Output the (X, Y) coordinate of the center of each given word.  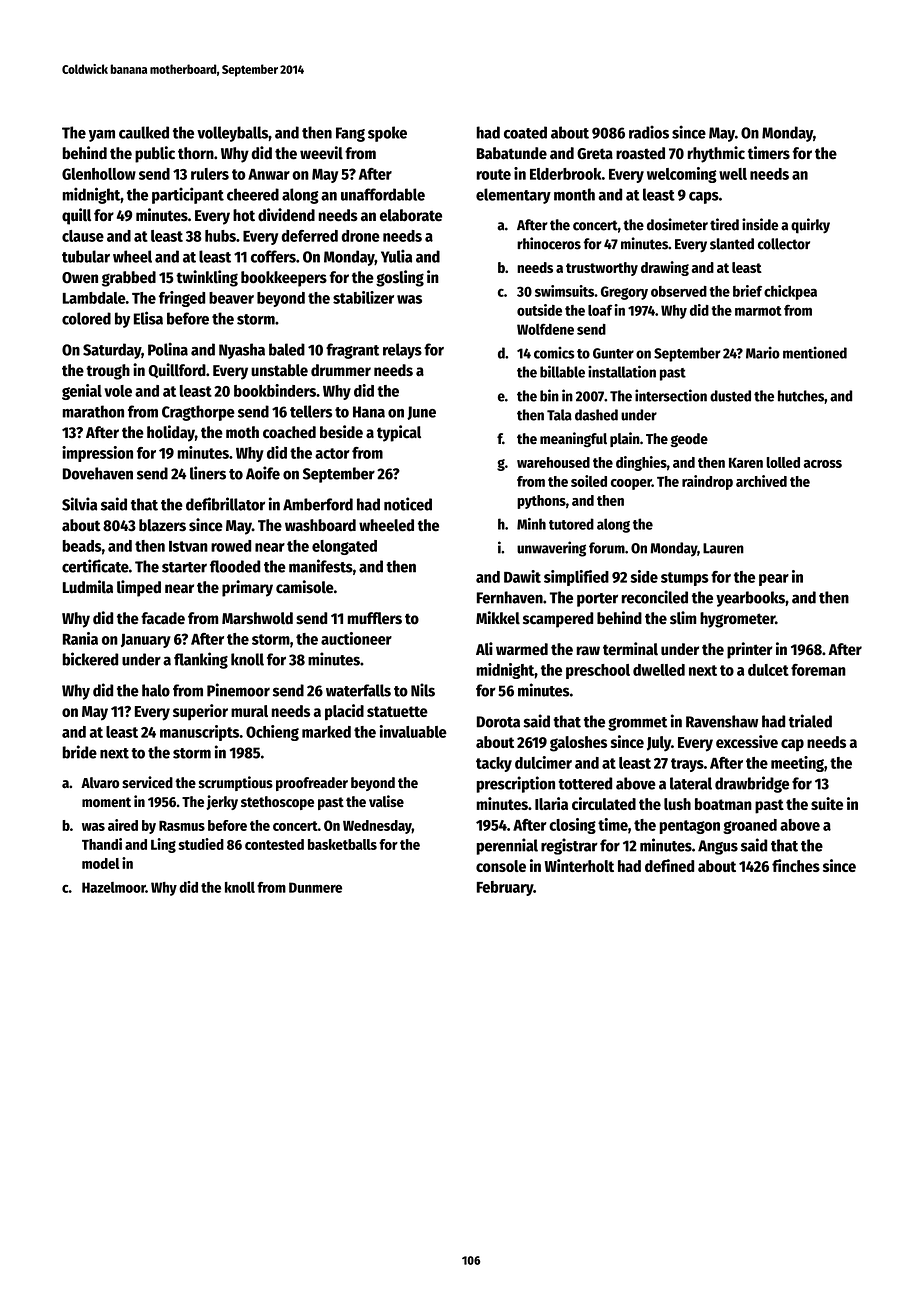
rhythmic (716, 154)
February (505, 888)
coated (525, 132)
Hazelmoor (114, 887)
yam (102, 136)
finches (796, 865)
